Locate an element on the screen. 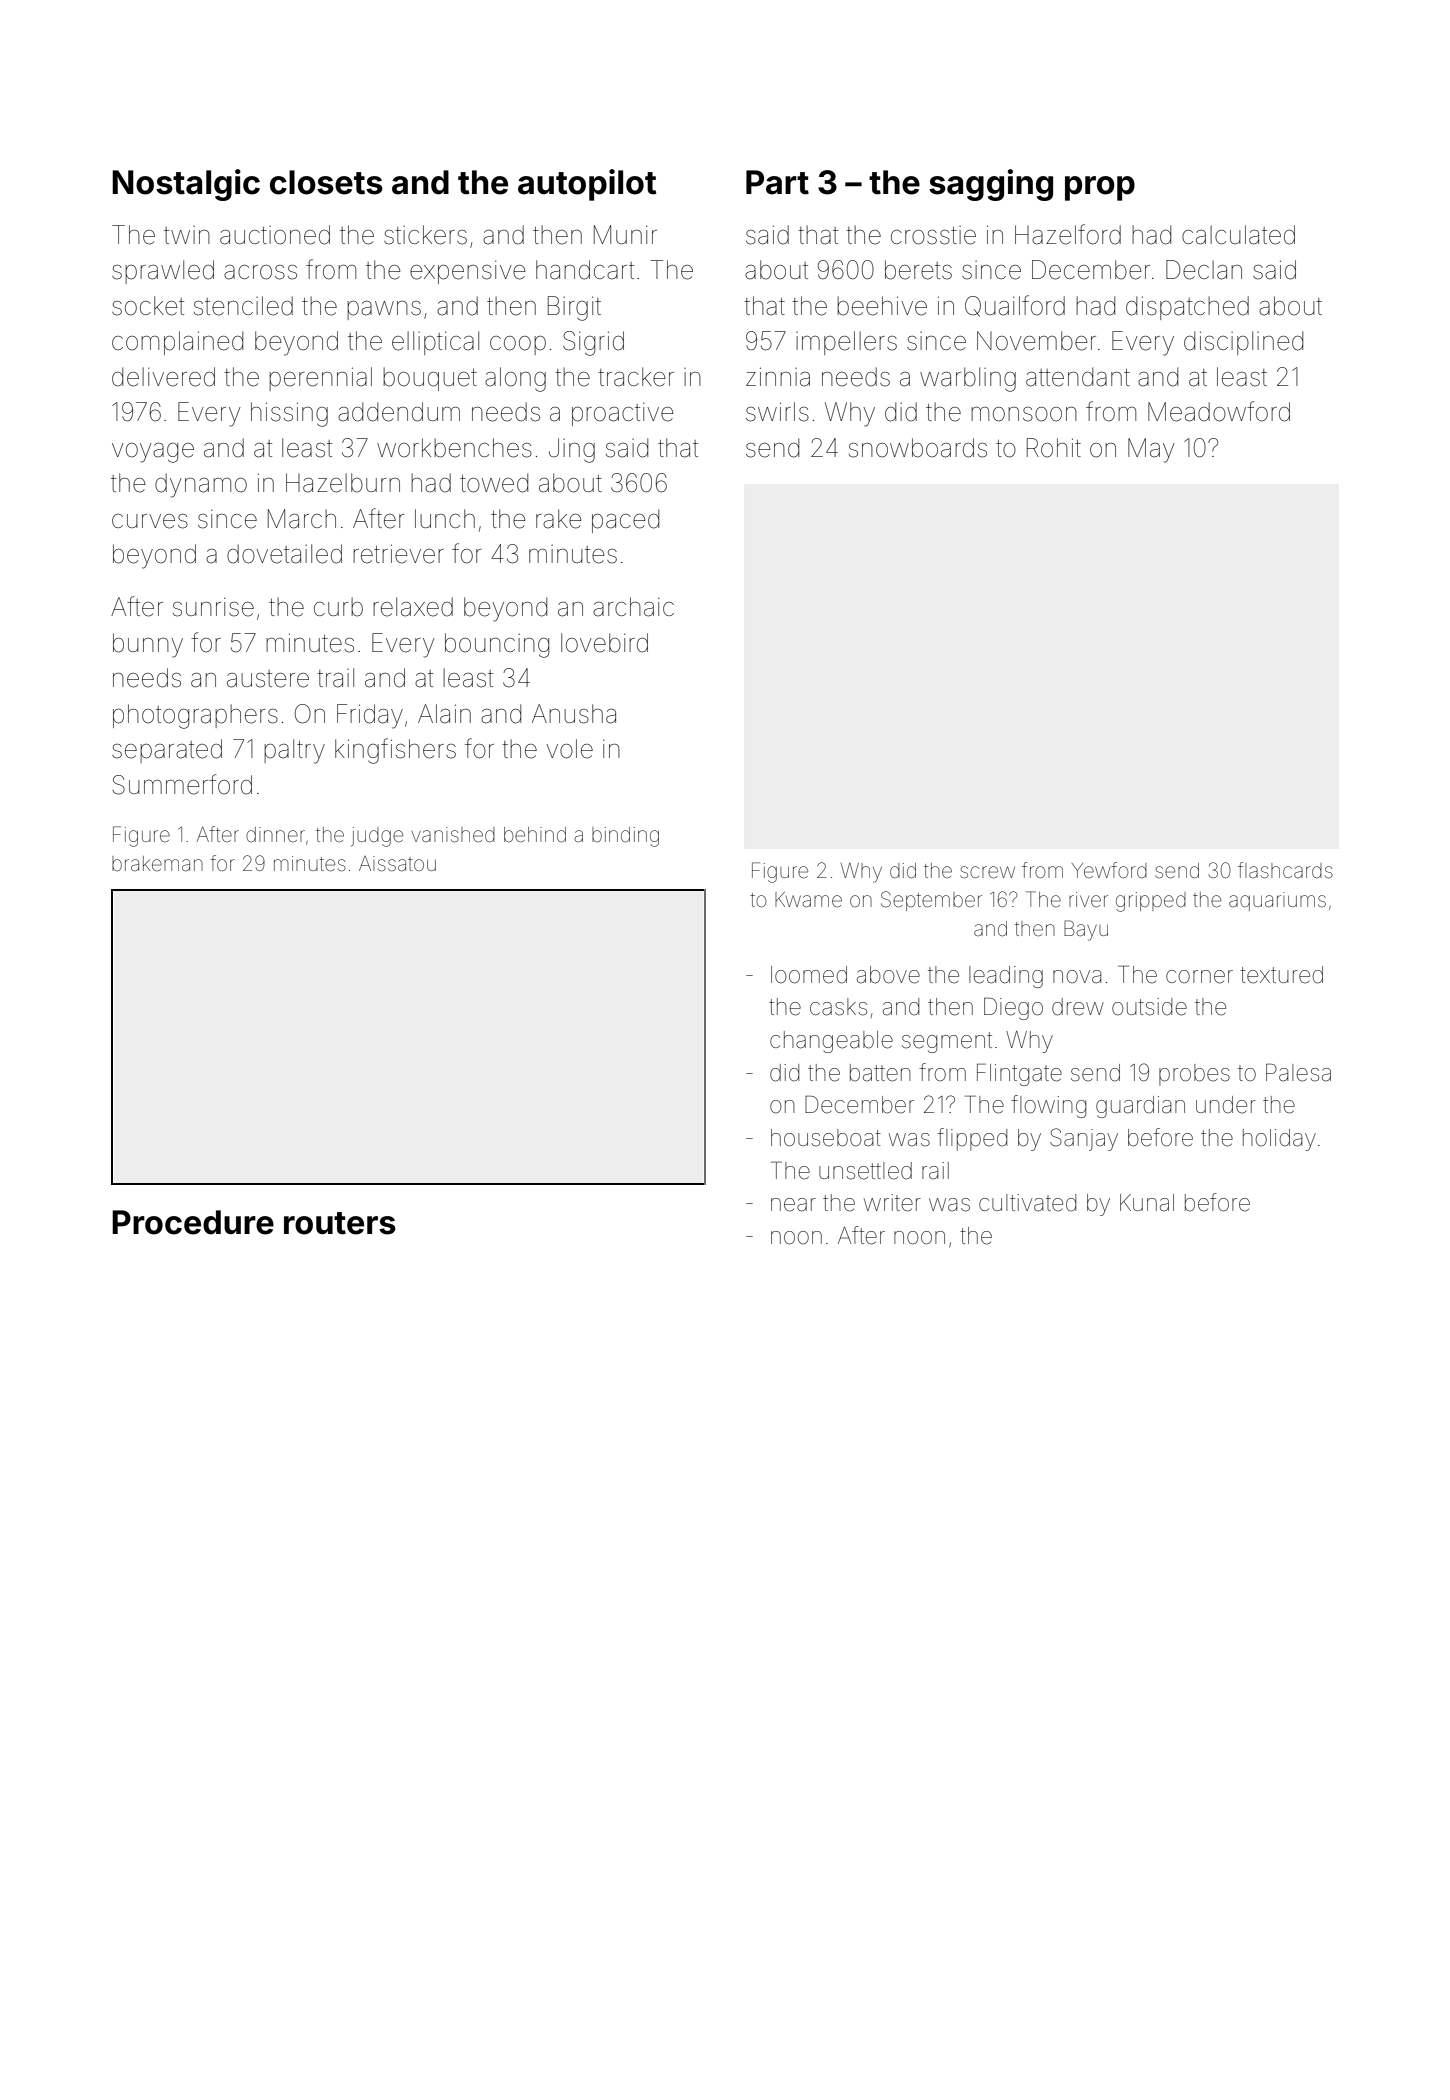  textured is located at coordinates (1281, 975).
